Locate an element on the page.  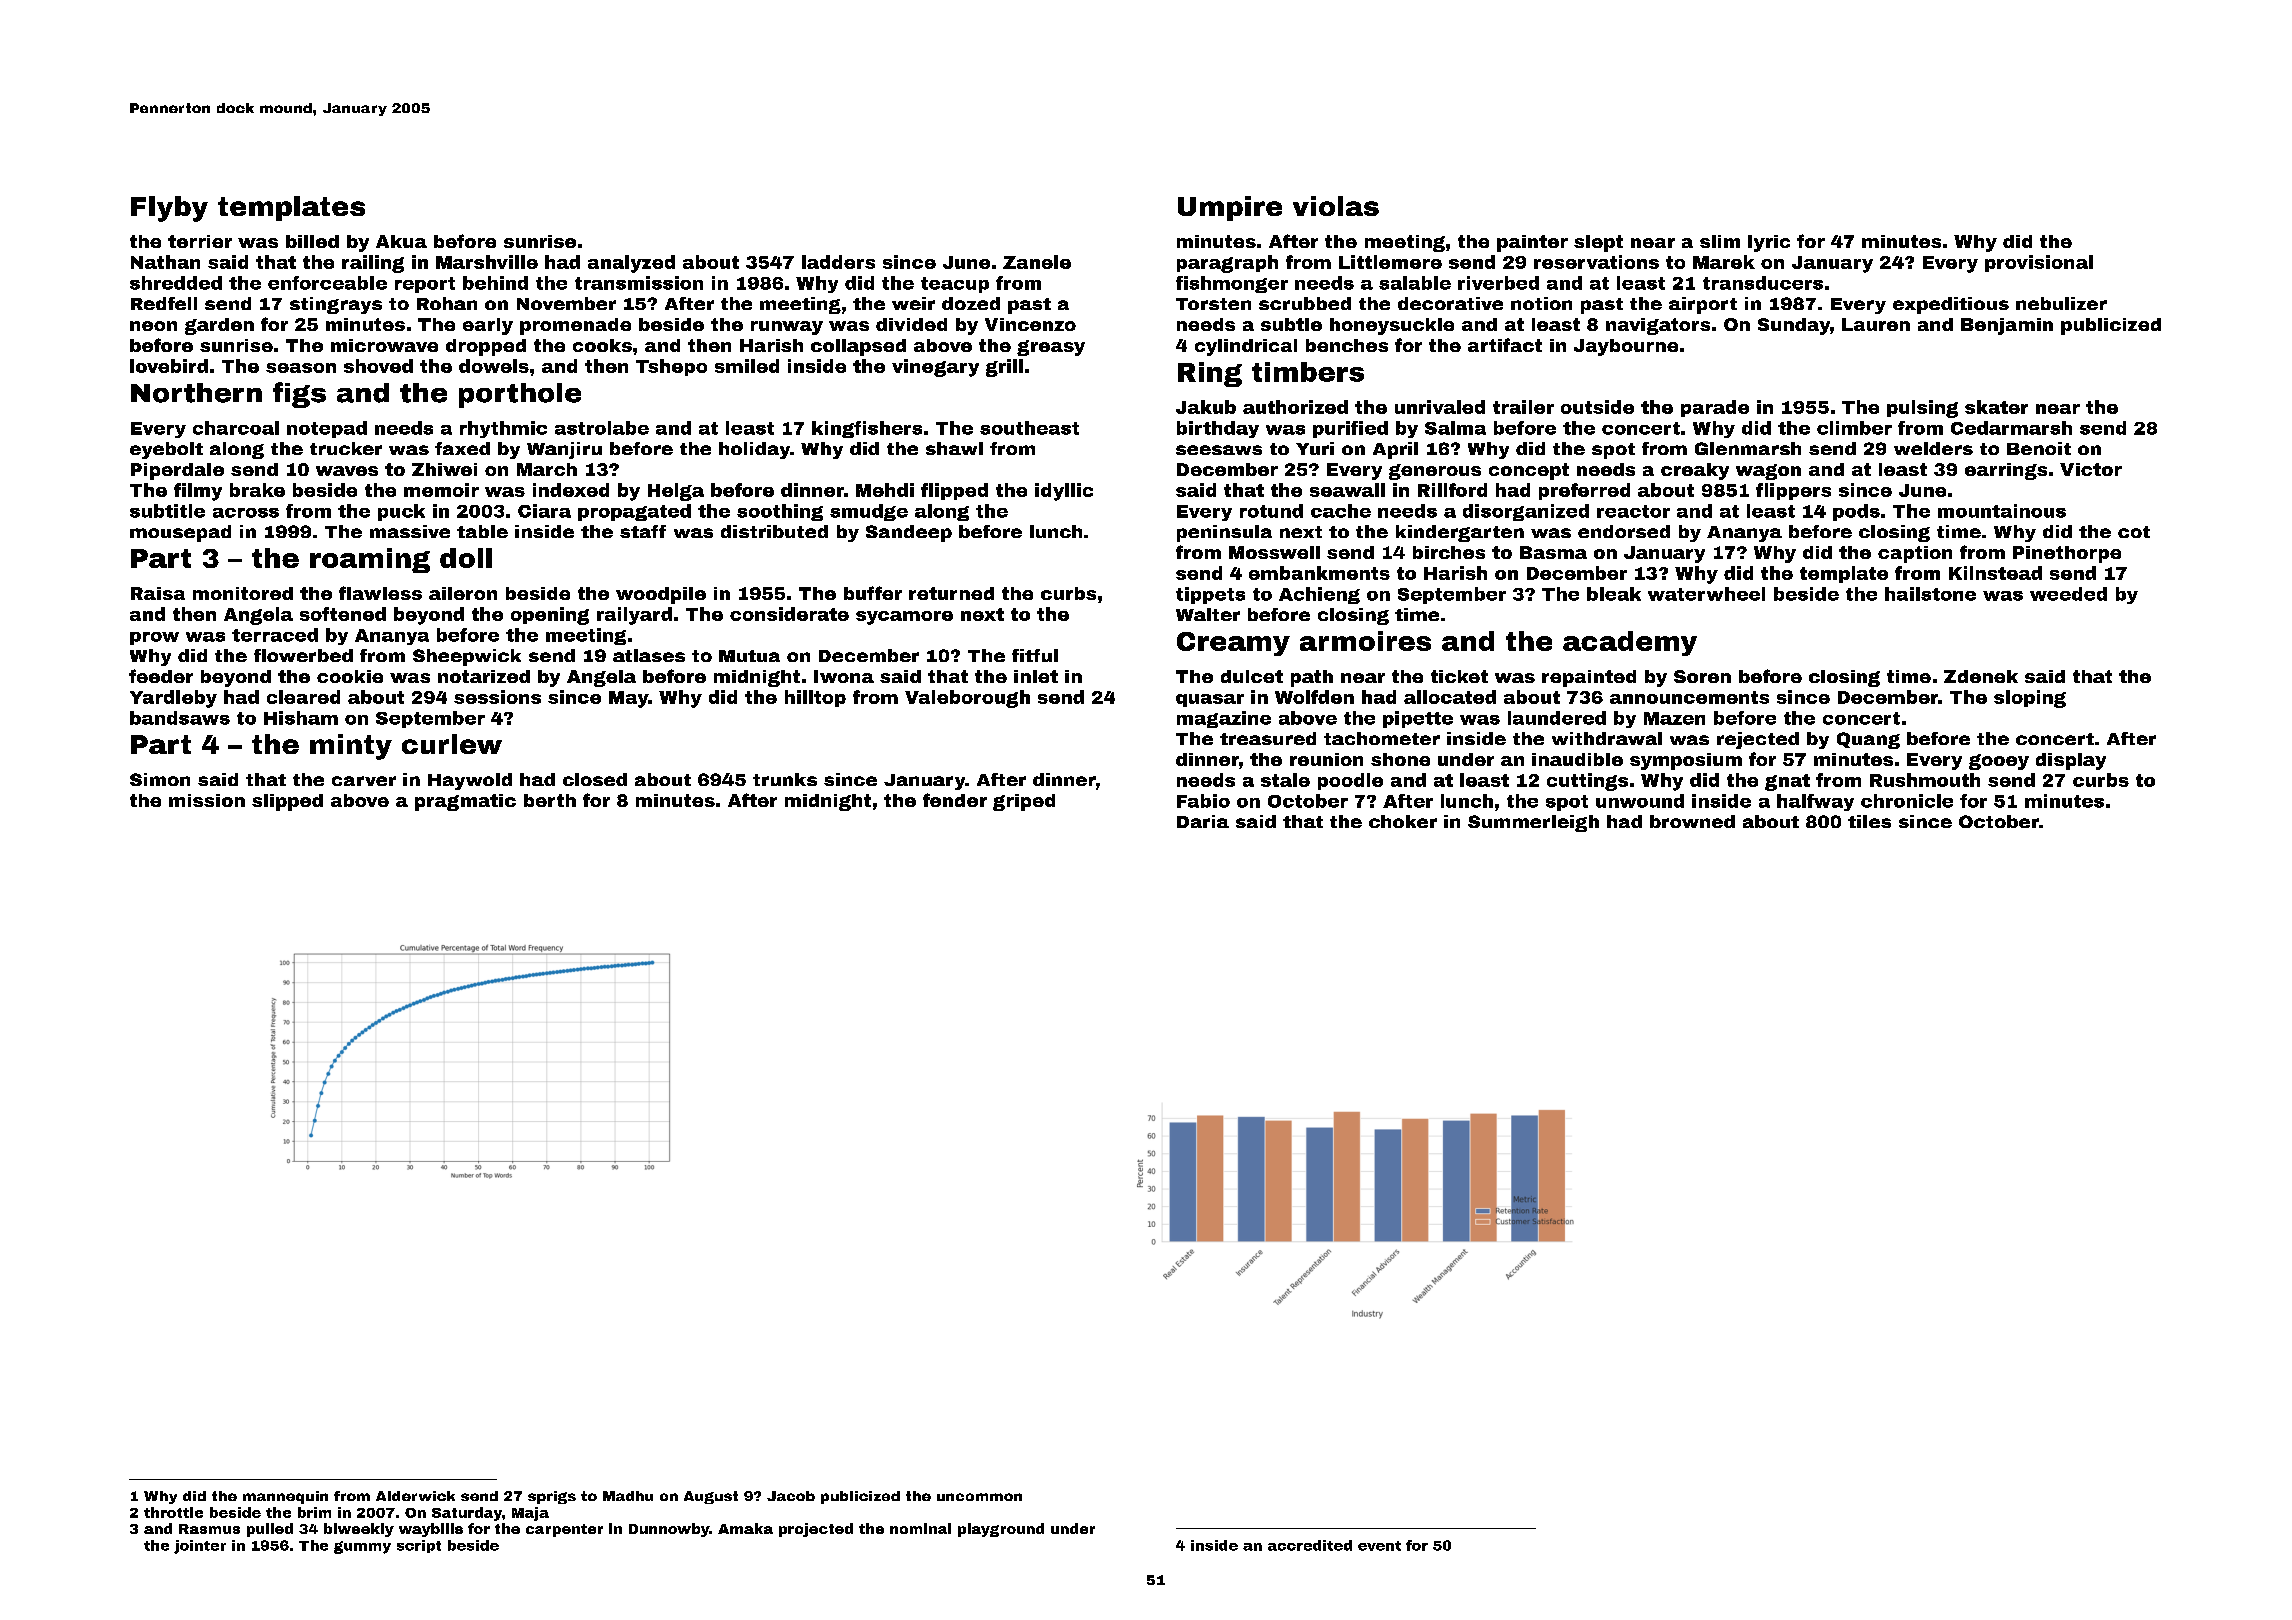
Madhu is located at coordinates (628, 1496).
